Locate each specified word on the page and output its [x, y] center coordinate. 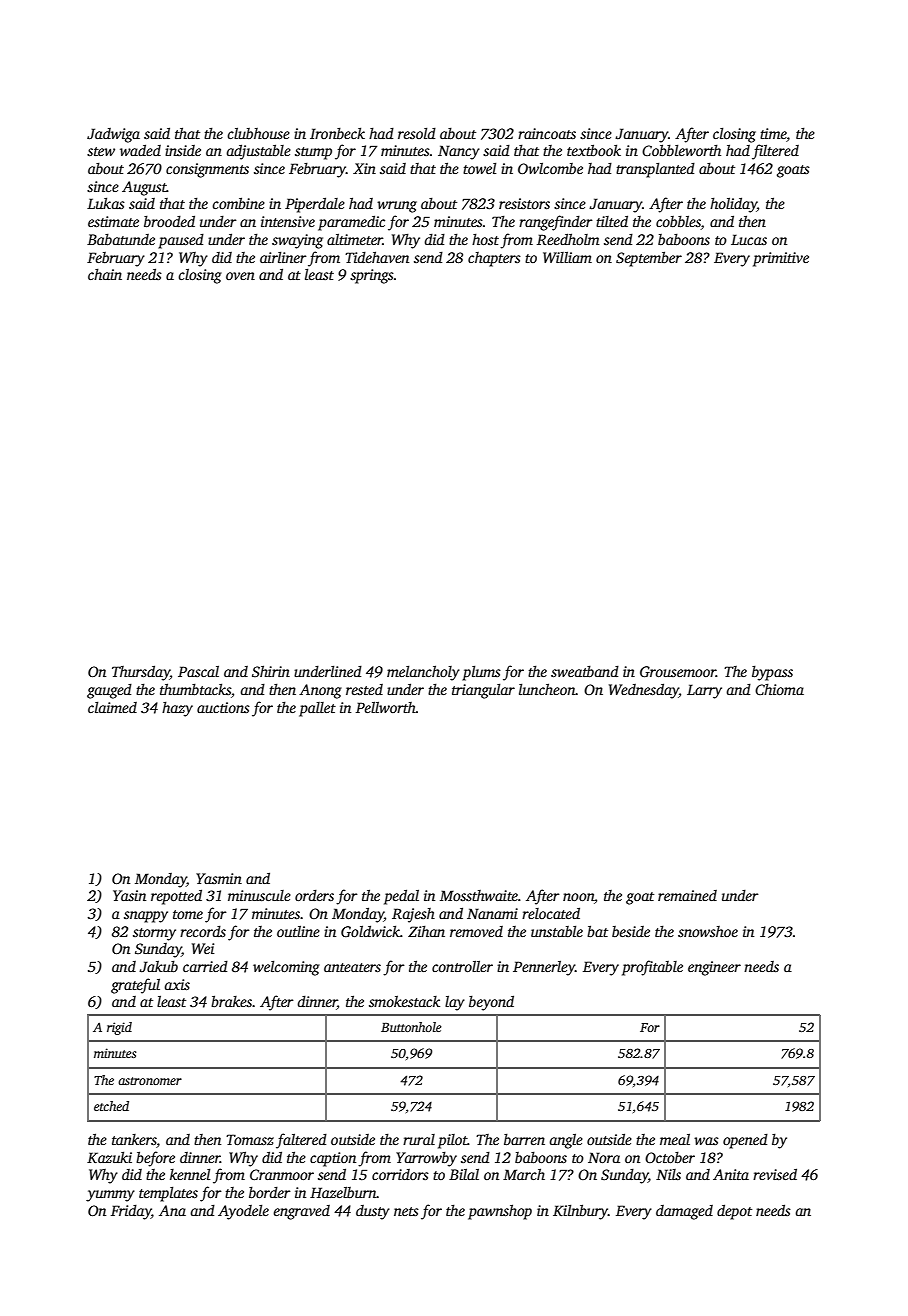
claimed [112, 707]
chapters [494, 259]
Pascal [198, 671]
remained [687, 895]
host [485, 239]
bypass [772, 673]
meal [675, 1139]
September [649, 259]
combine [238, 203]
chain [105, 274]
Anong [320, 691]
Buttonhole [411, 1027]
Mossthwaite [479, 895]
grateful [135, 986]
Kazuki [109, 1157]
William [567, 257]
